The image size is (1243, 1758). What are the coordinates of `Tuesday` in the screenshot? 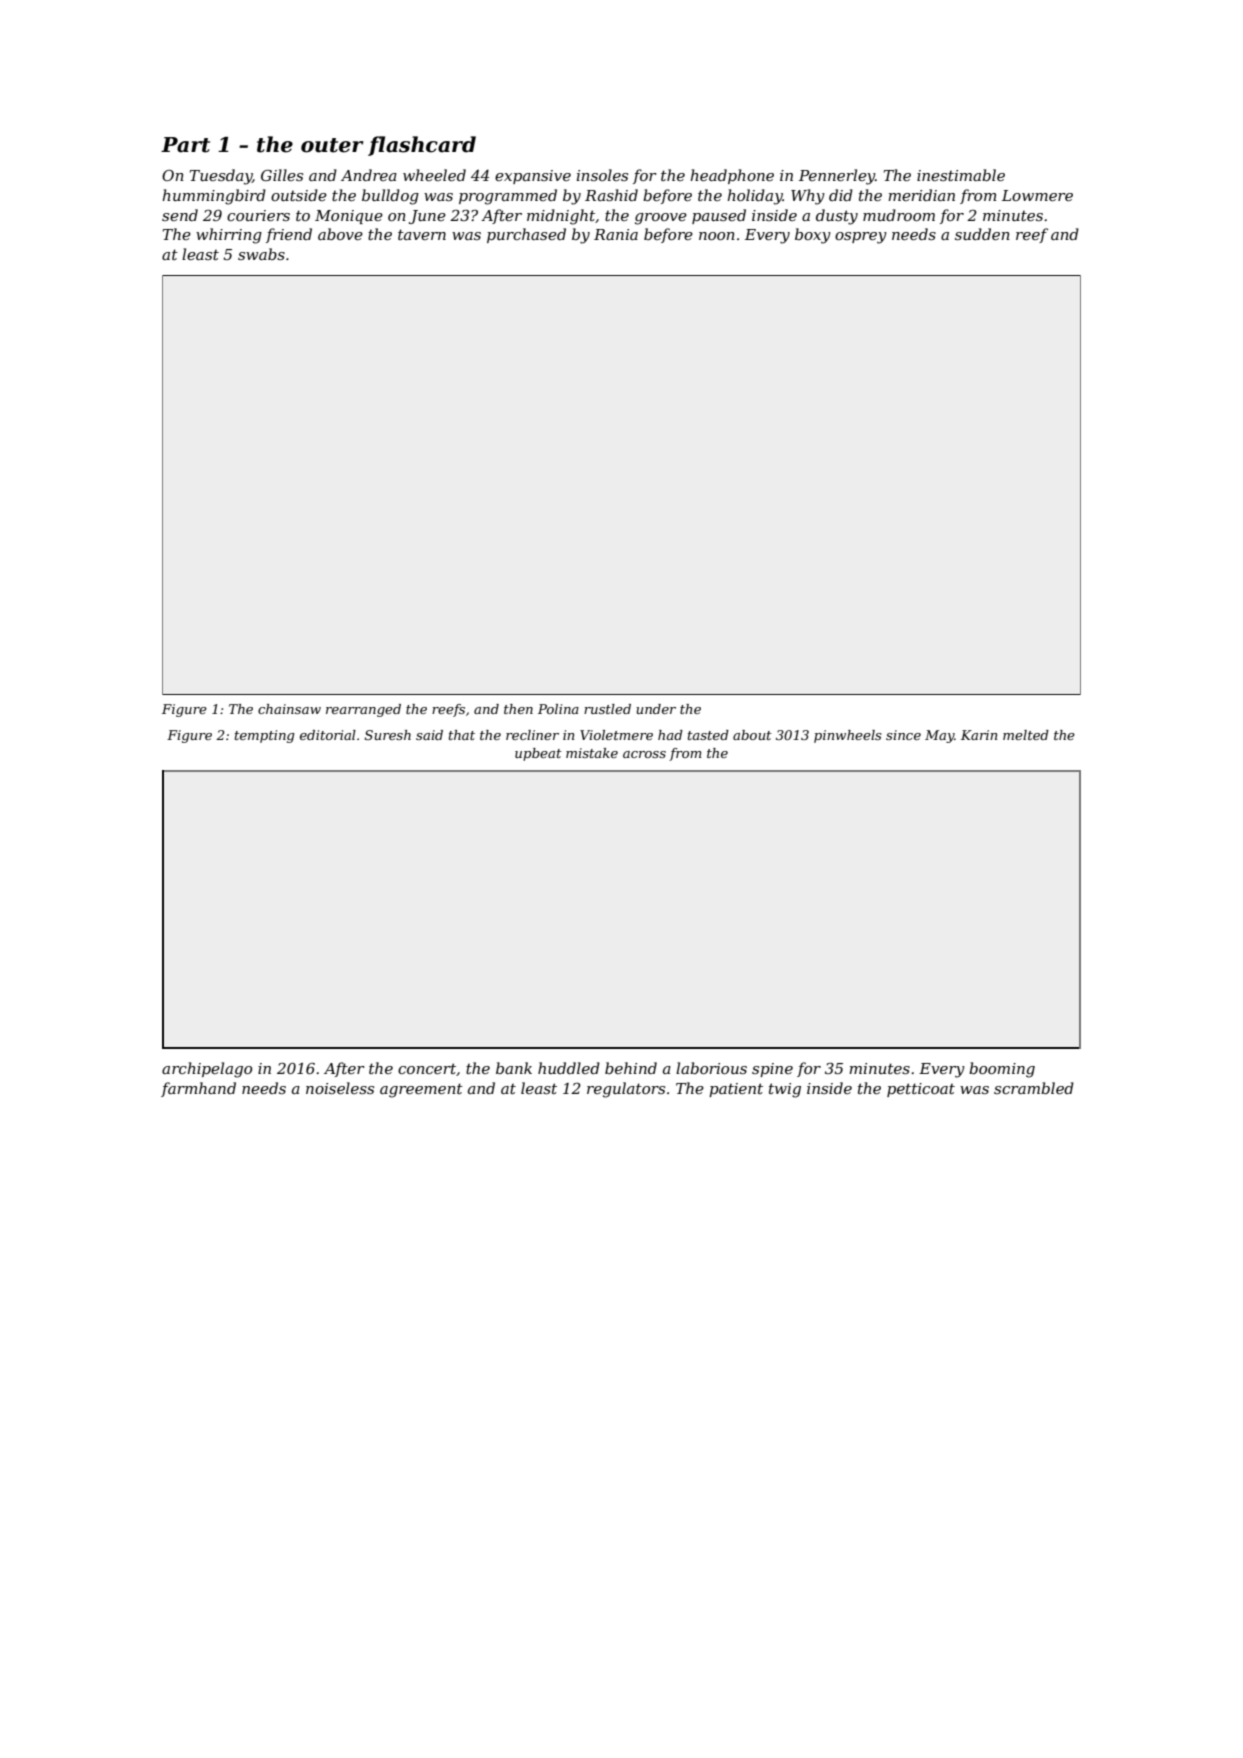 It's located at (221, 177).
